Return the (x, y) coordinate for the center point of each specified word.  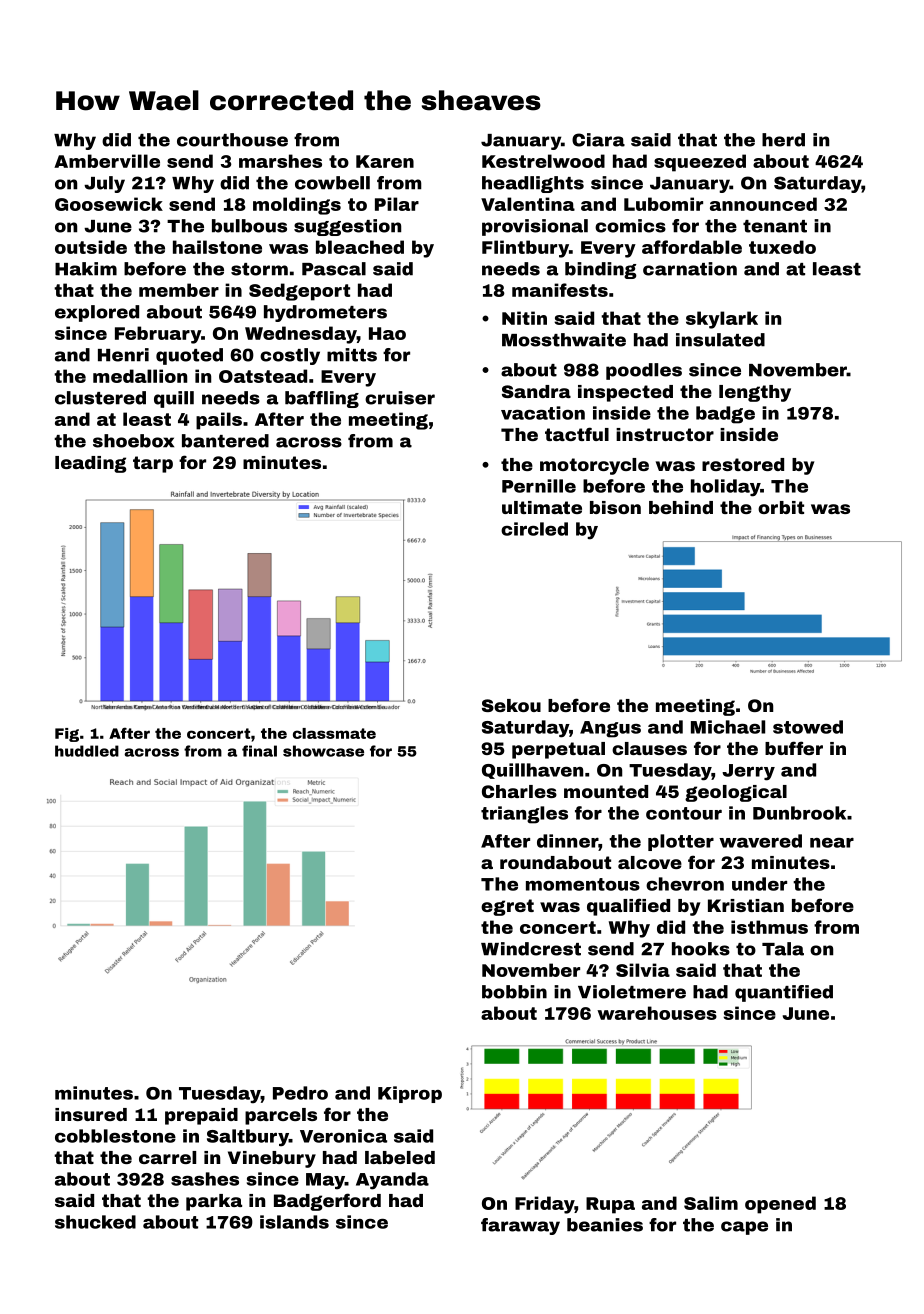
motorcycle (594, 466)
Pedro (300, 1093)
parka (214, 1202)
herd (783, 140)
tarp (153, 464)
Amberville (107, 161)
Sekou (511, 705)
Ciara (598, 140)
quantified (784, 993)
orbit (781, 507)
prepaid (201, 1116)
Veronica (343, 1136)
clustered (100, 398)
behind (681, 507)
